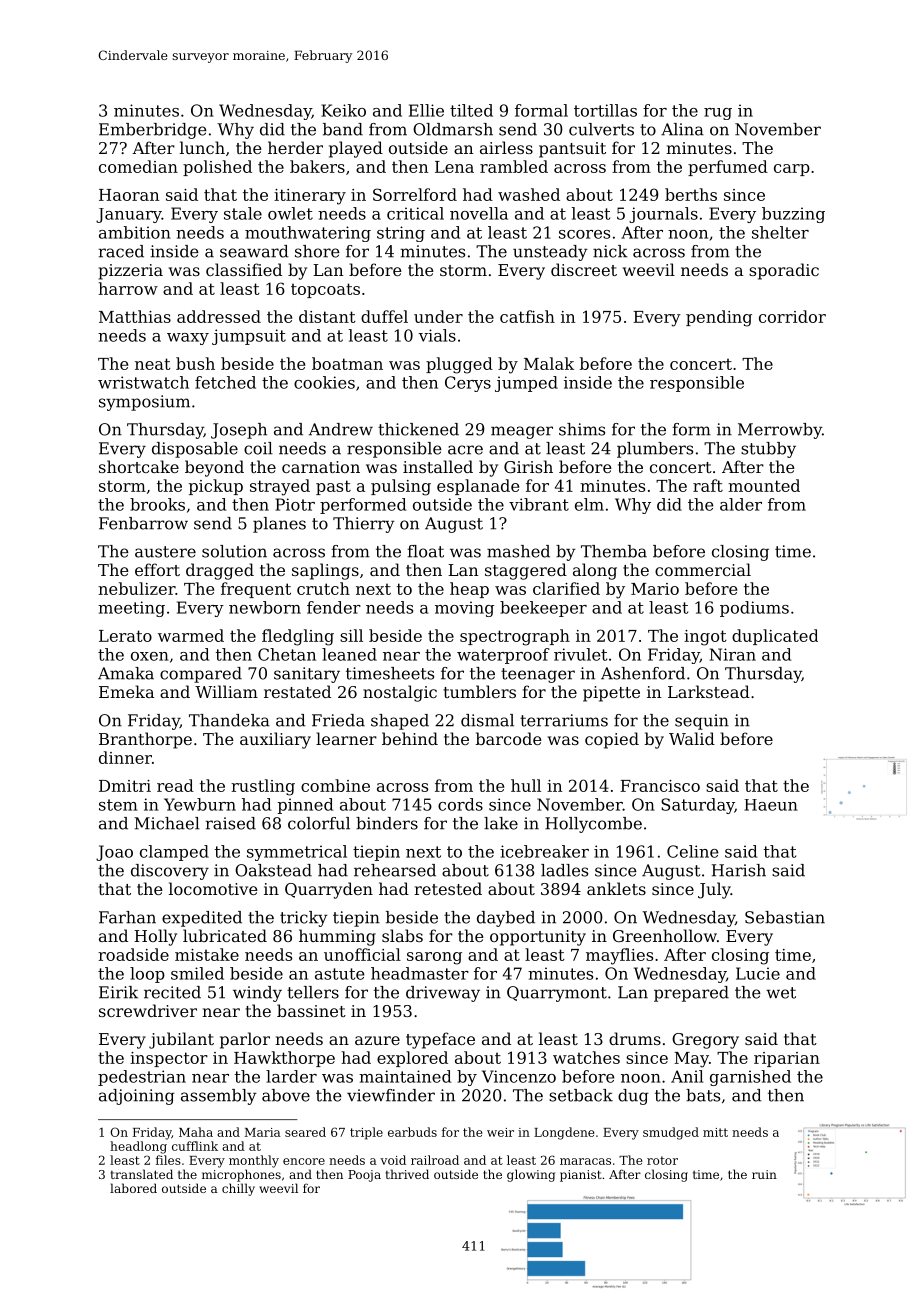 This document has height=1308, width=924. Describe the element at coordinates (387, 823) in the document. I see `binders` at that location.
